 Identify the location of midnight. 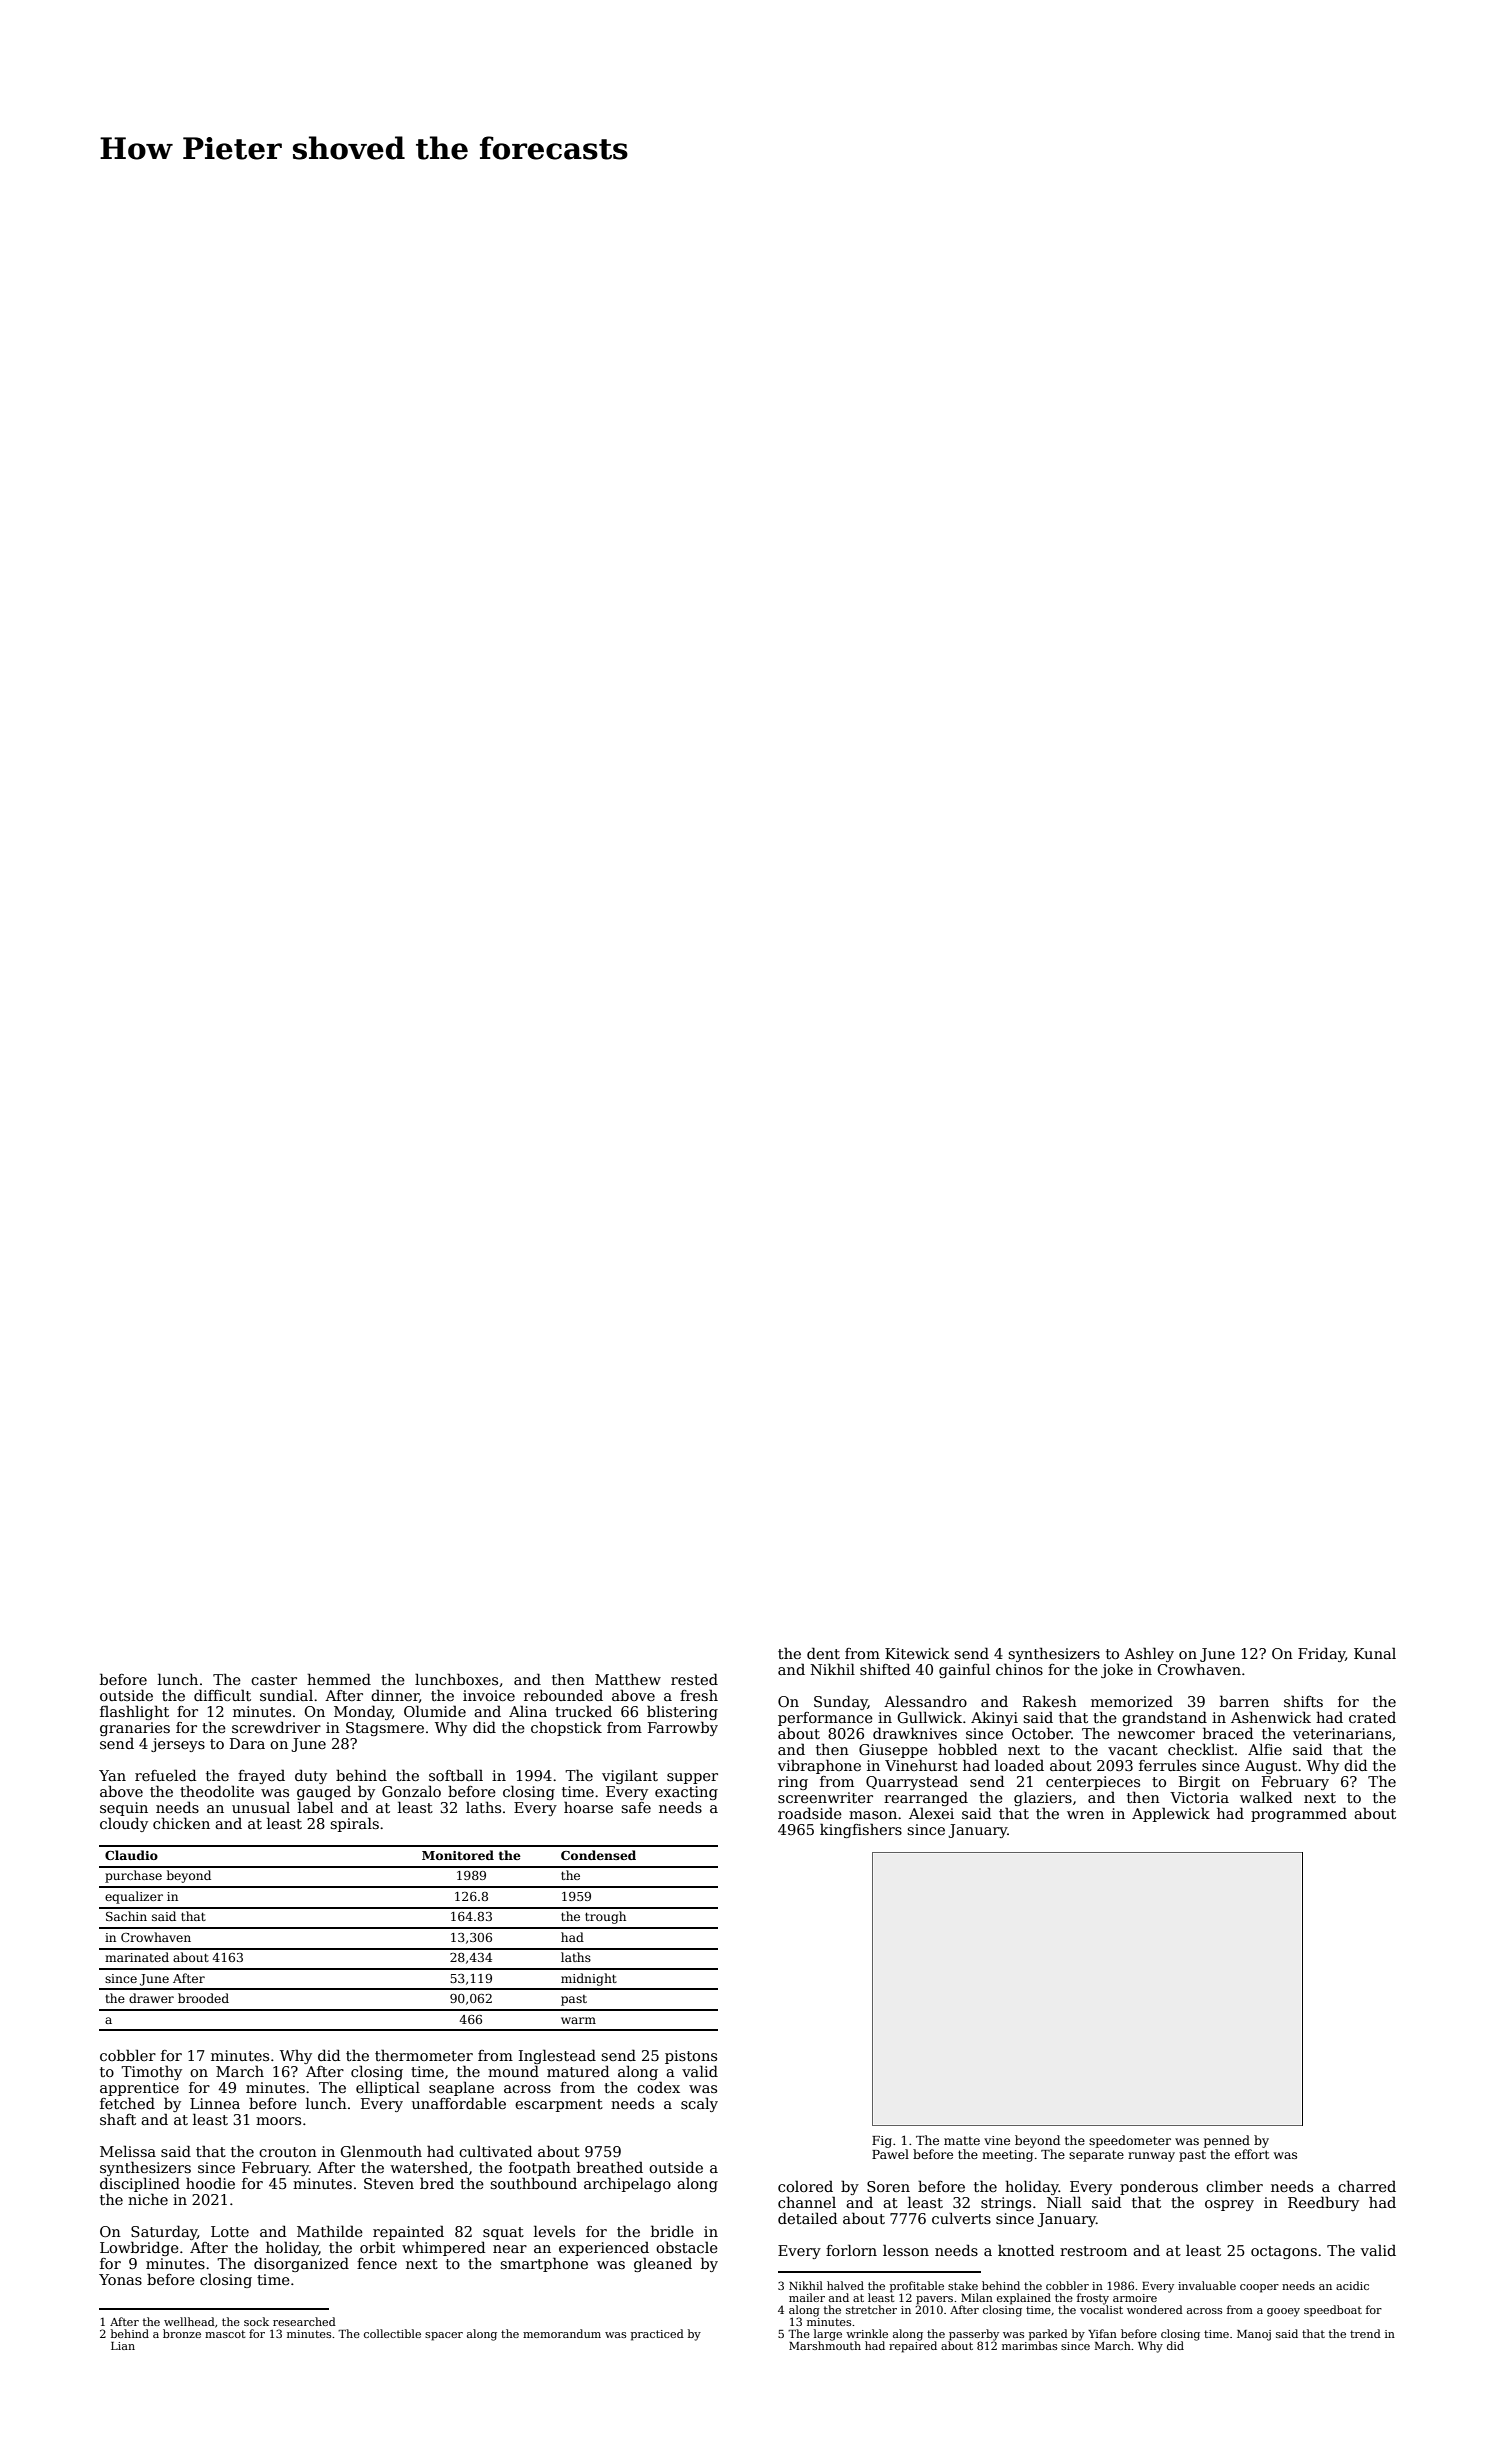
(589, 1979).
